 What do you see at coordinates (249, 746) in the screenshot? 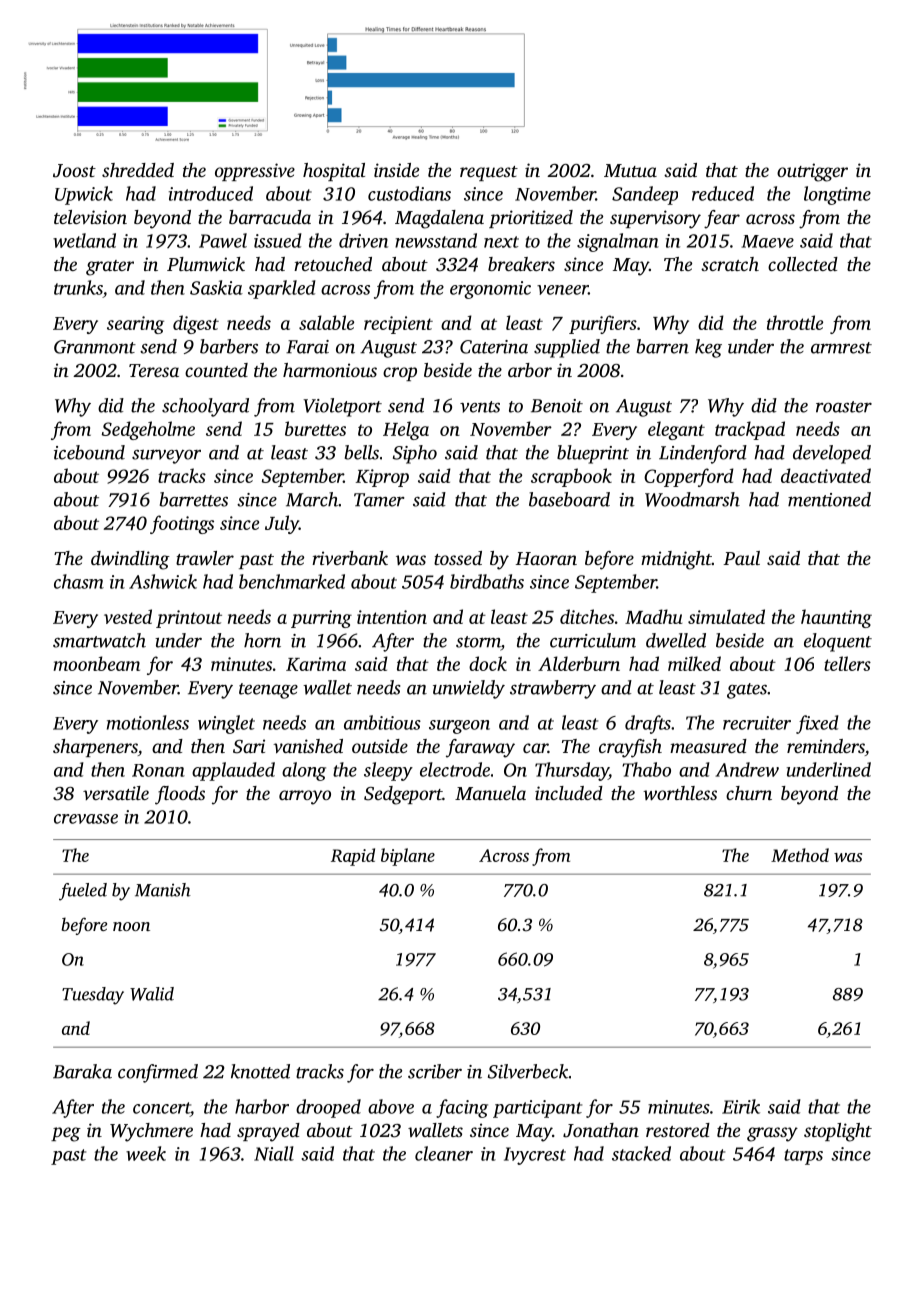
I see `Sari` at bounding box center [249, 746].
